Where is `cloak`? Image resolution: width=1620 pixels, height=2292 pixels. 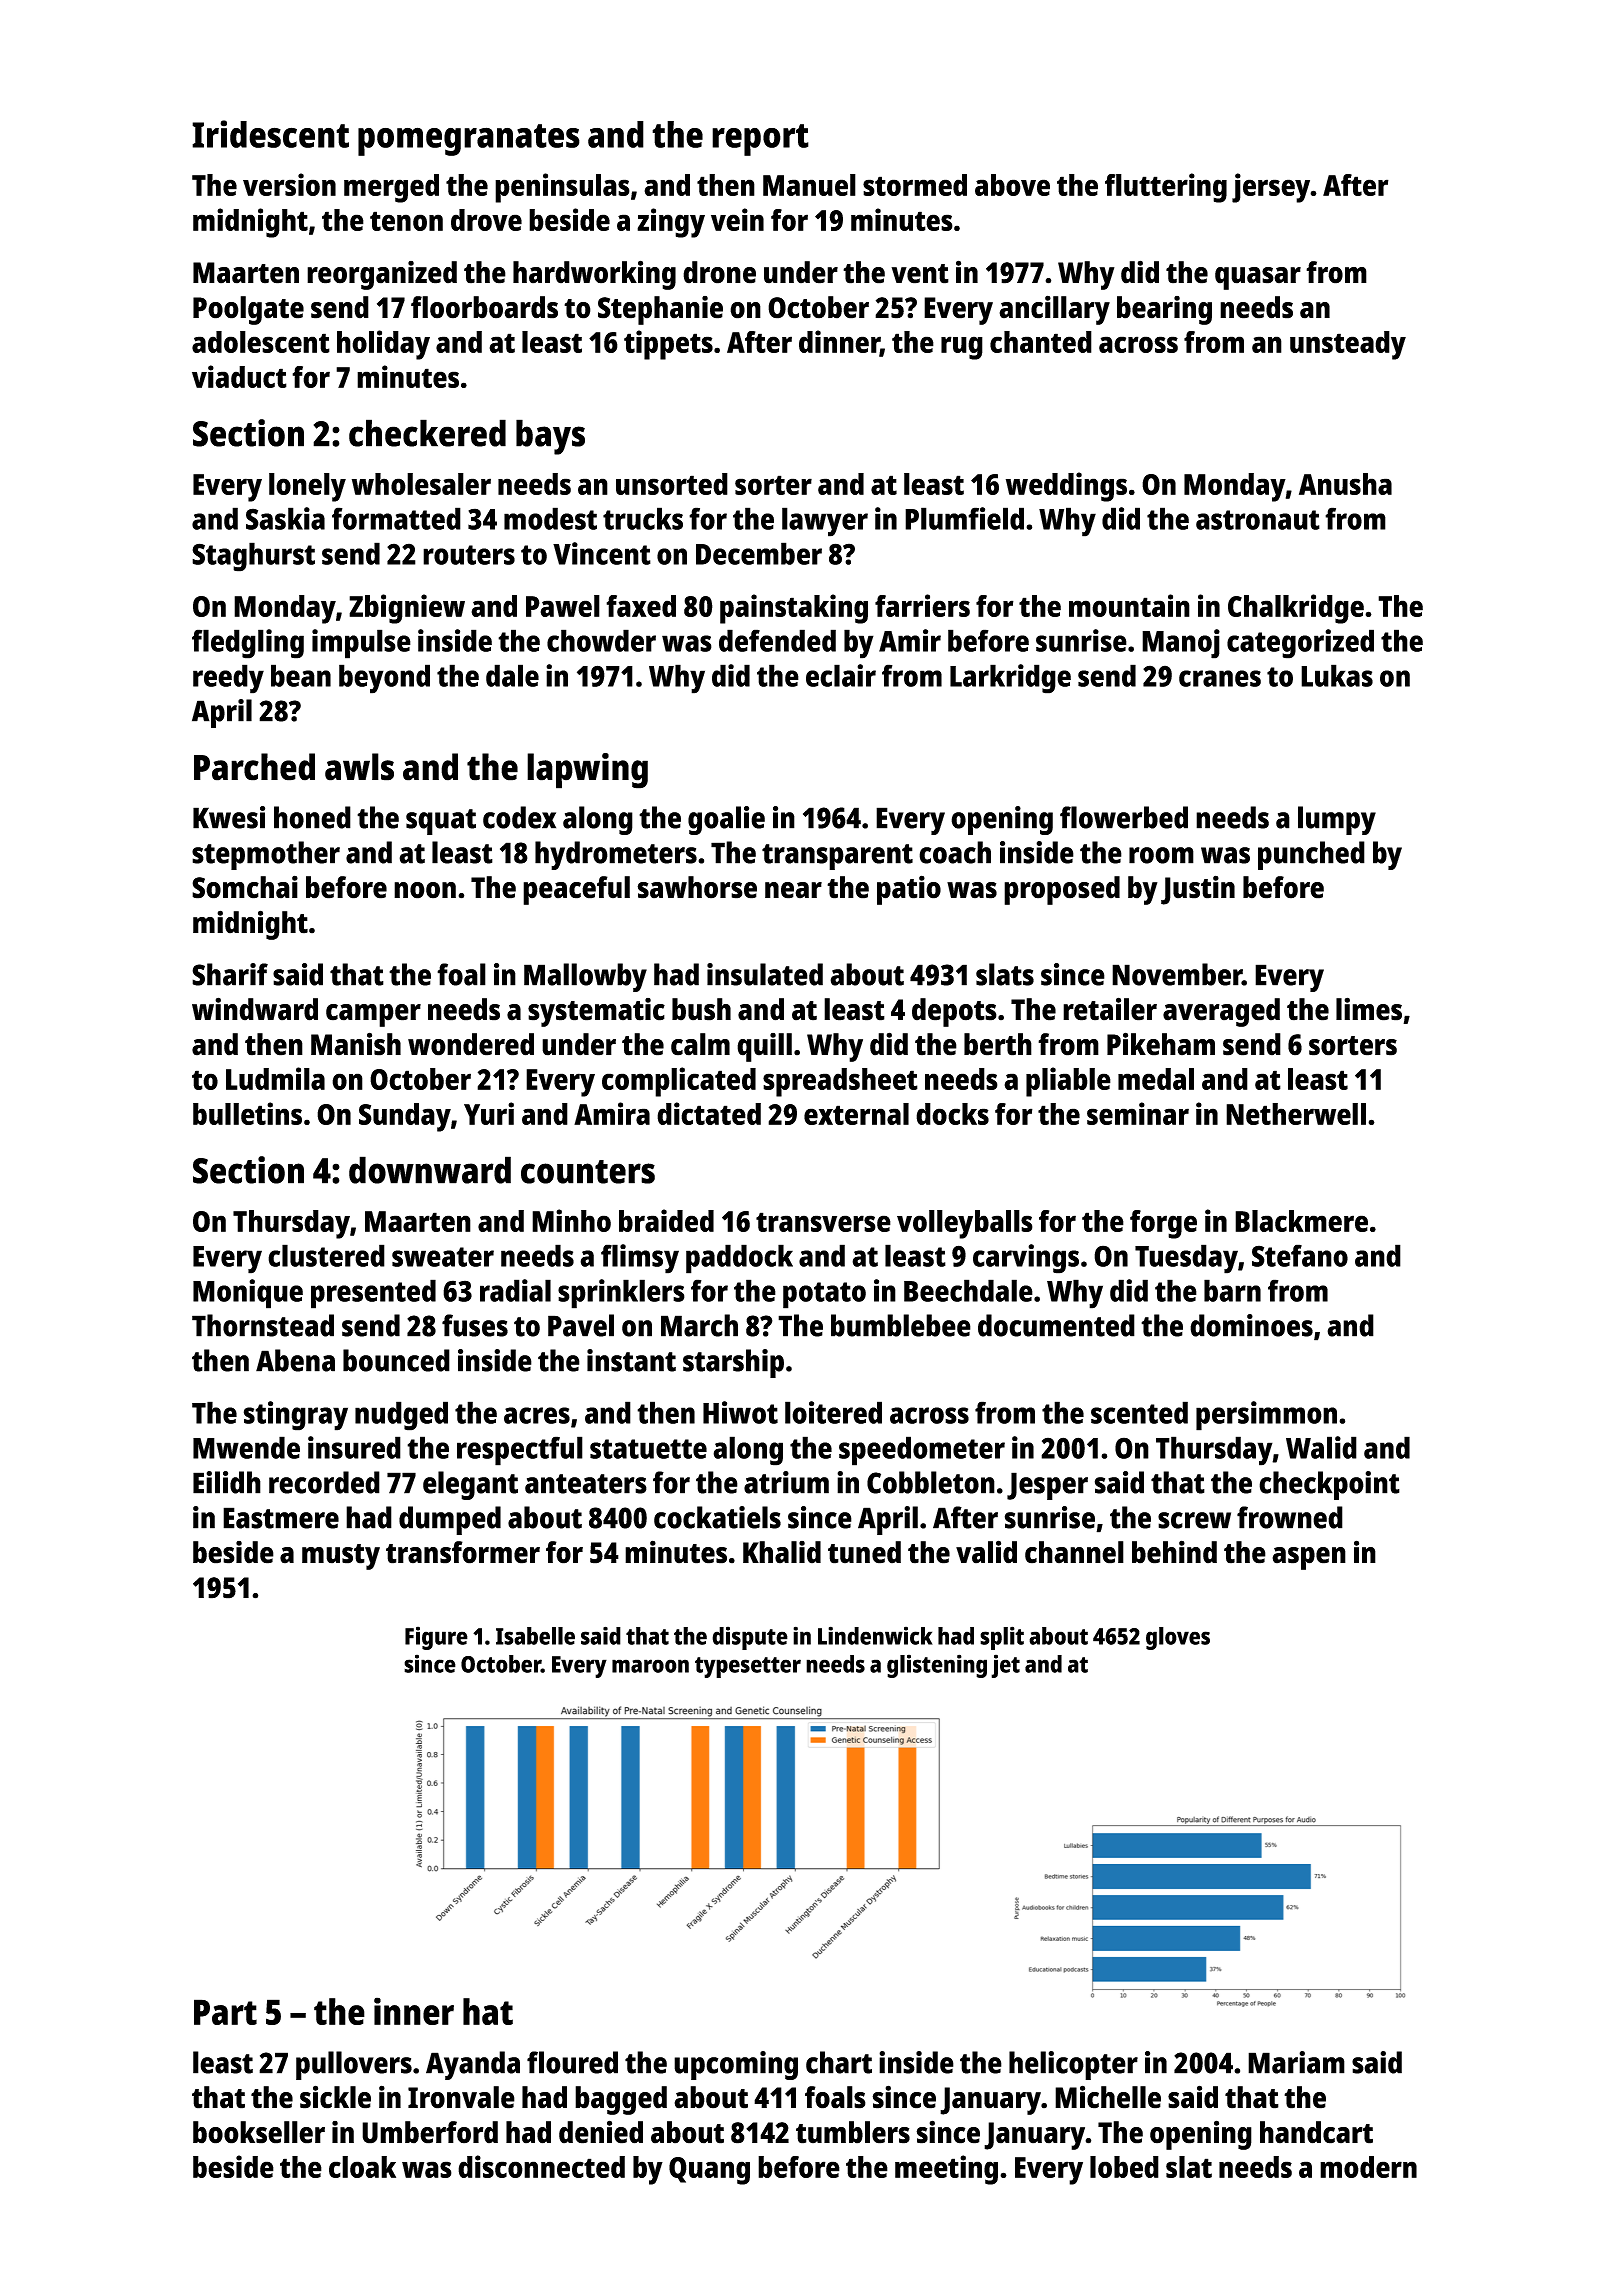
cloak is located at coordinates (362, 2167).
